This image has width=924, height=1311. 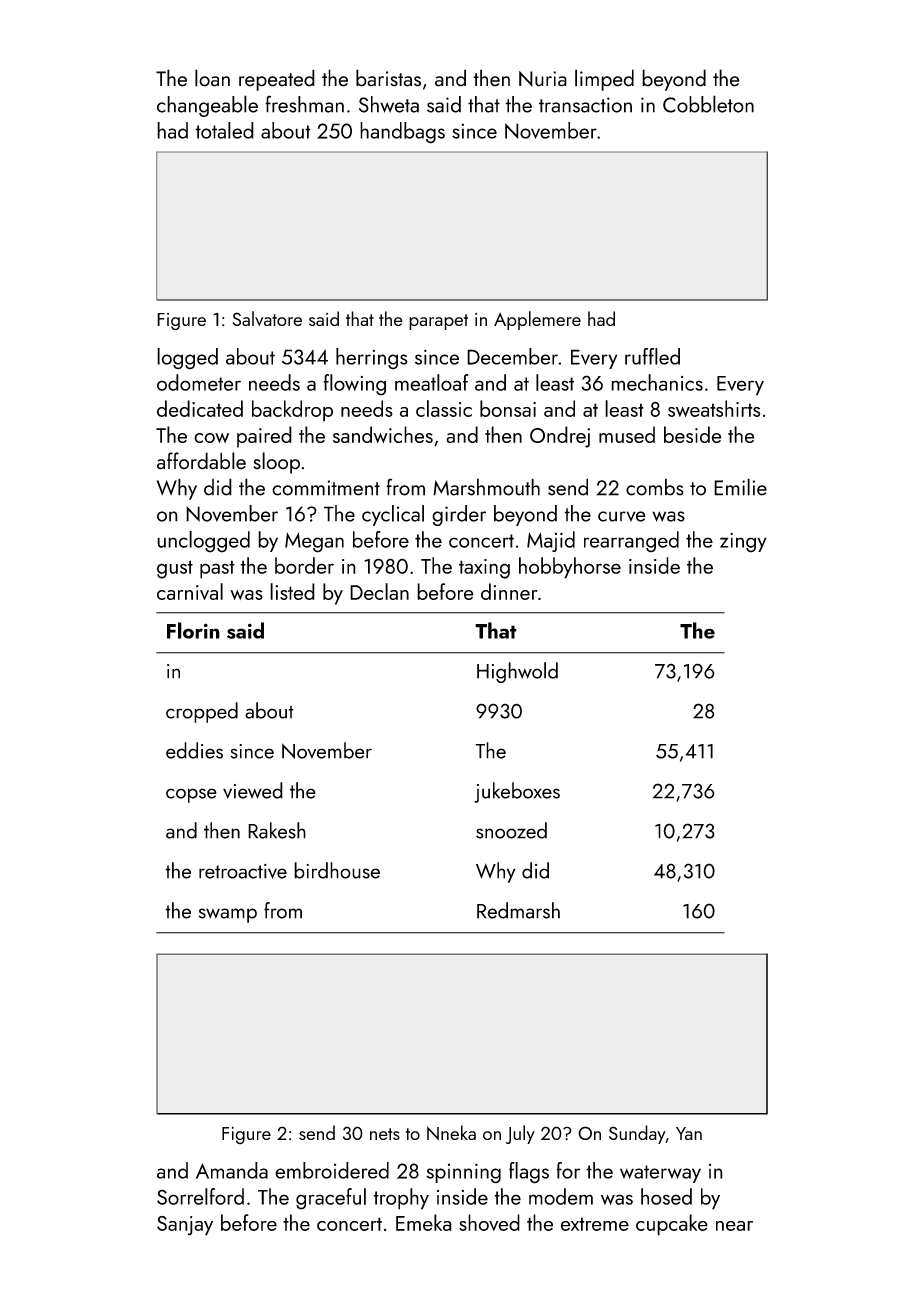 I want to click on viewed, so click(x=253, y=790).
